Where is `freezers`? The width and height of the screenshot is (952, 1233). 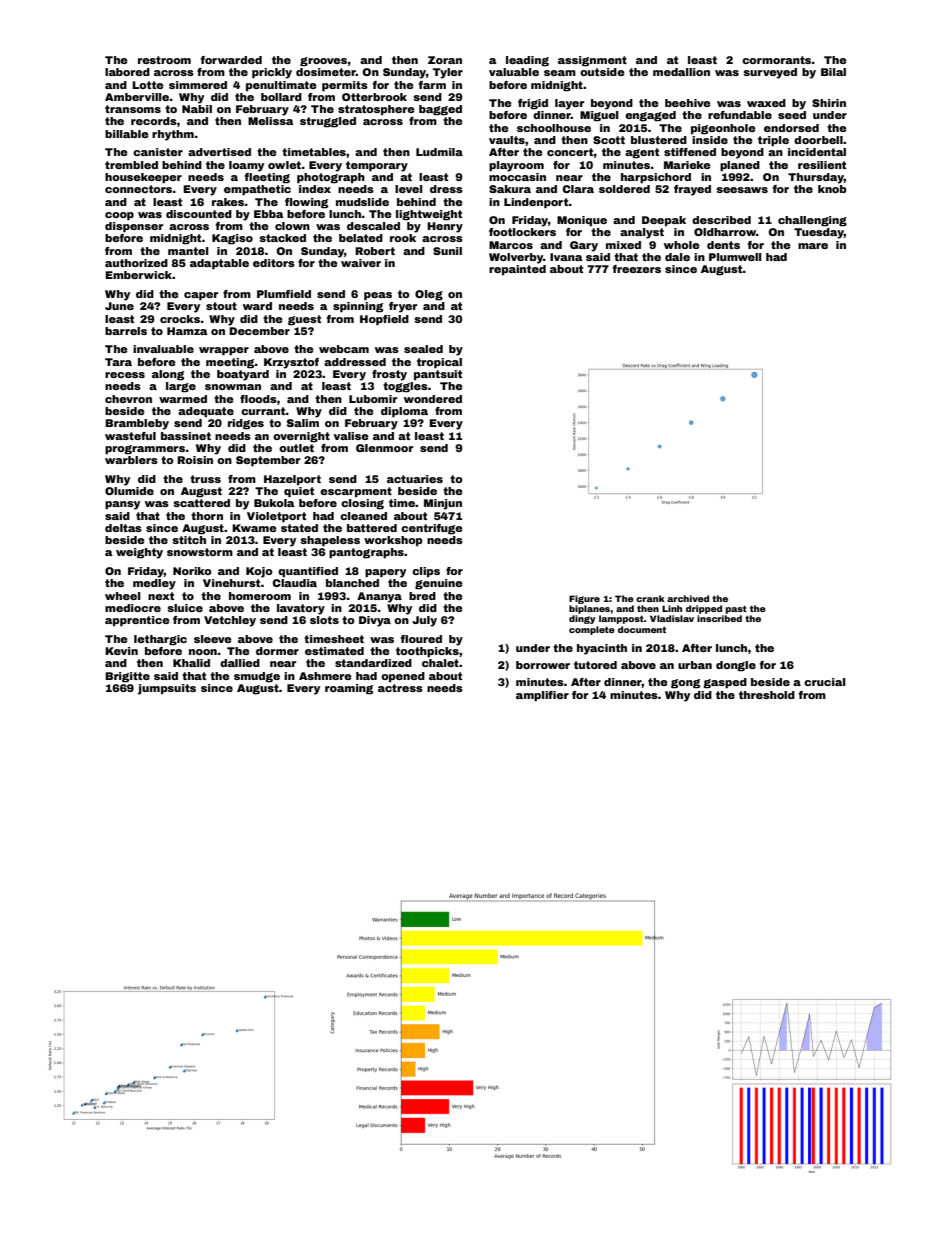 freezers is located at coordinates (636, 269).
